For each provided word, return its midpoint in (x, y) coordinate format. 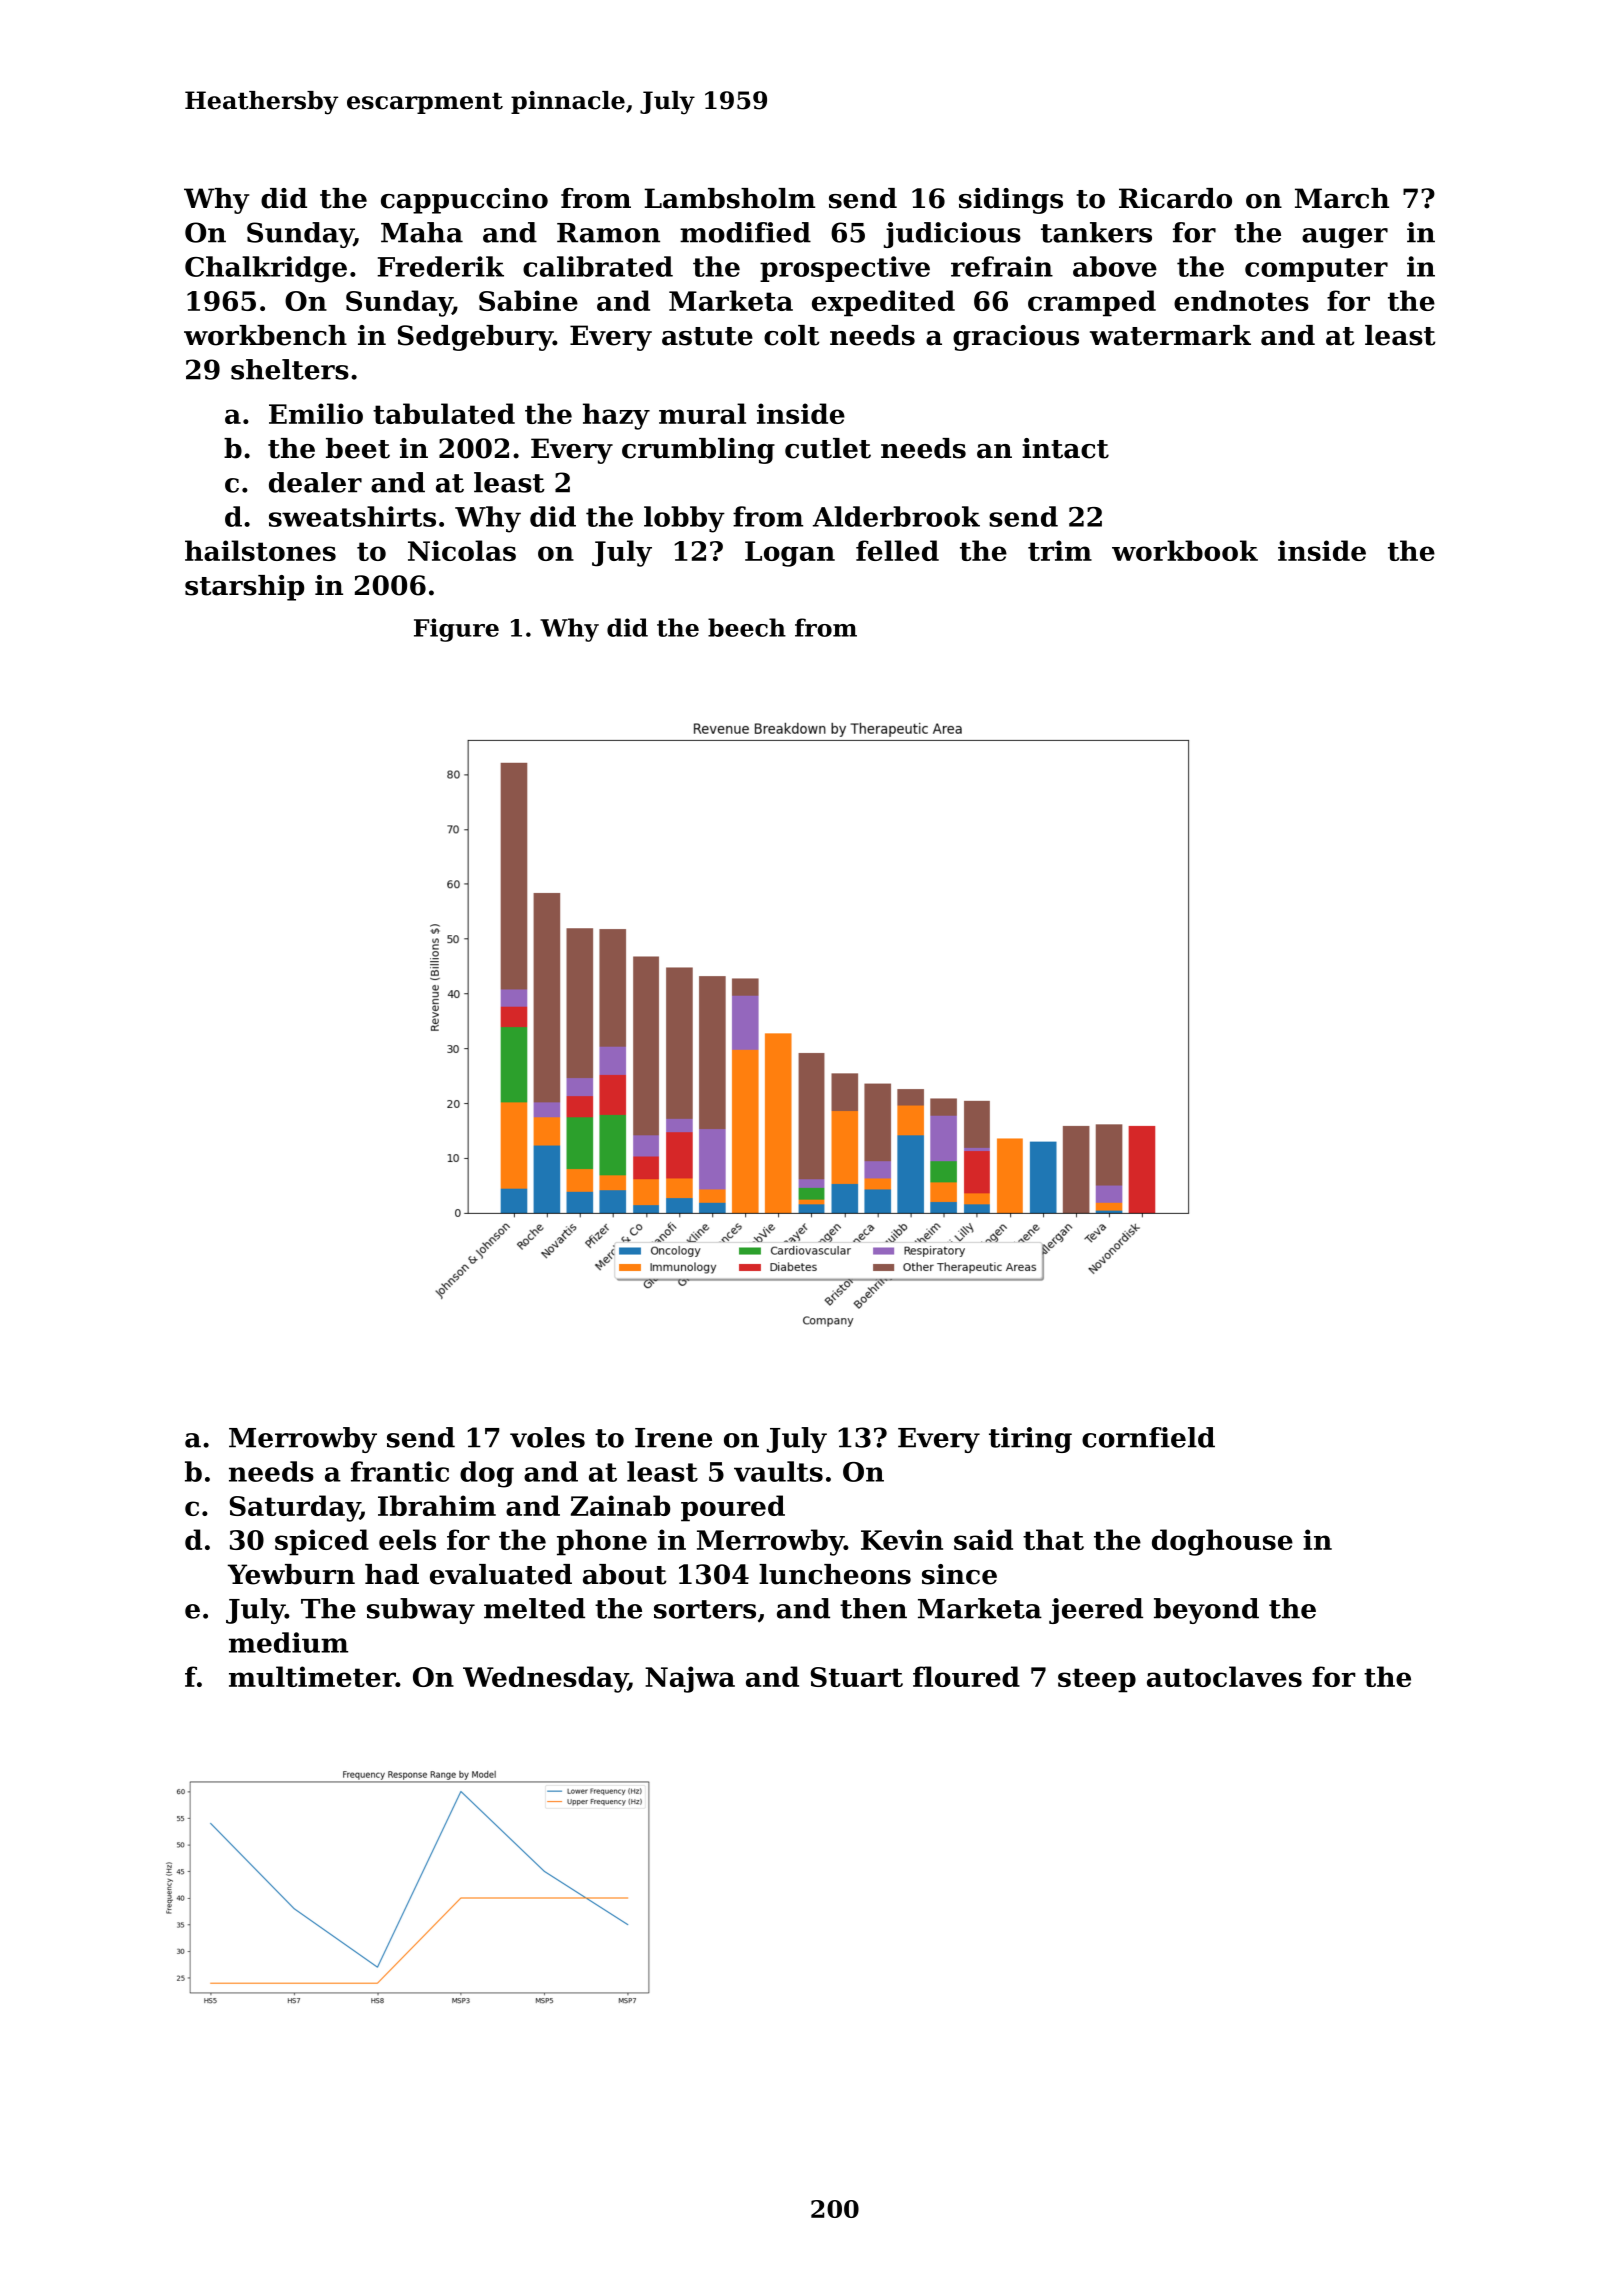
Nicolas (462, 550)
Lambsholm (729, 198)
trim (1060, 550)
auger (1345, 238)
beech (747, 627)
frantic (400, 1471)
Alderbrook (896, 516)
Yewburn (291, 1574)
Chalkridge (266, 269)
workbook (1185, 550)
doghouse (1222, 1542)
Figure (456, 630)
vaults (778, 1471)
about (625, 1574)
